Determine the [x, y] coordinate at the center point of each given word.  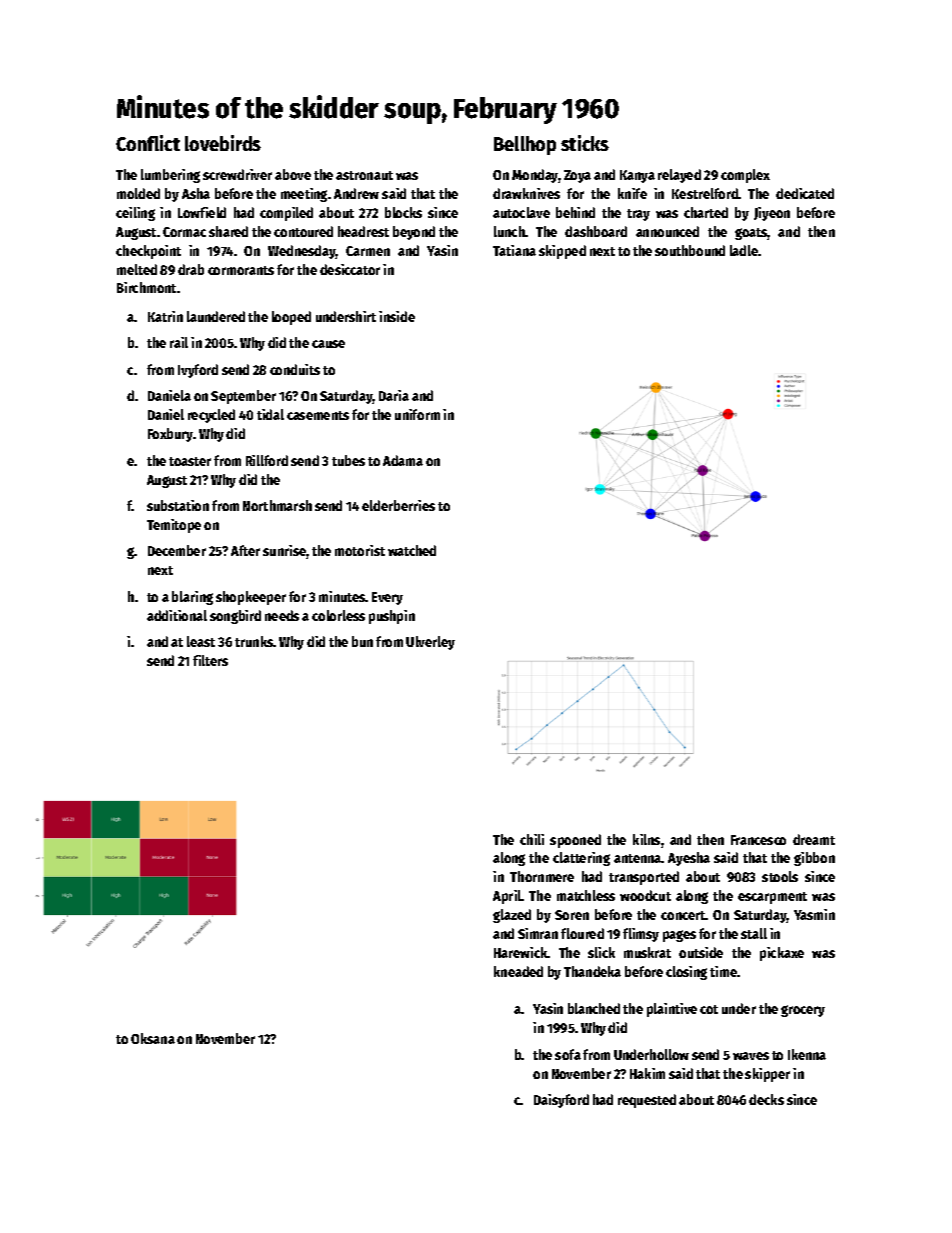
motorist [360, 550]
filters [210, 660]
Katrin [165, 316]
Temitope [174, 526]
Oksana [153, 1038]
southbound [690, 250]
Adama [403, 460]
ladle [744, 250]
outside [701, 952]
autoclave [521, 212]
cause [328, 344]
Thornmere [542, 876]
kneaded [518, 971]
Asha [196, 193]
